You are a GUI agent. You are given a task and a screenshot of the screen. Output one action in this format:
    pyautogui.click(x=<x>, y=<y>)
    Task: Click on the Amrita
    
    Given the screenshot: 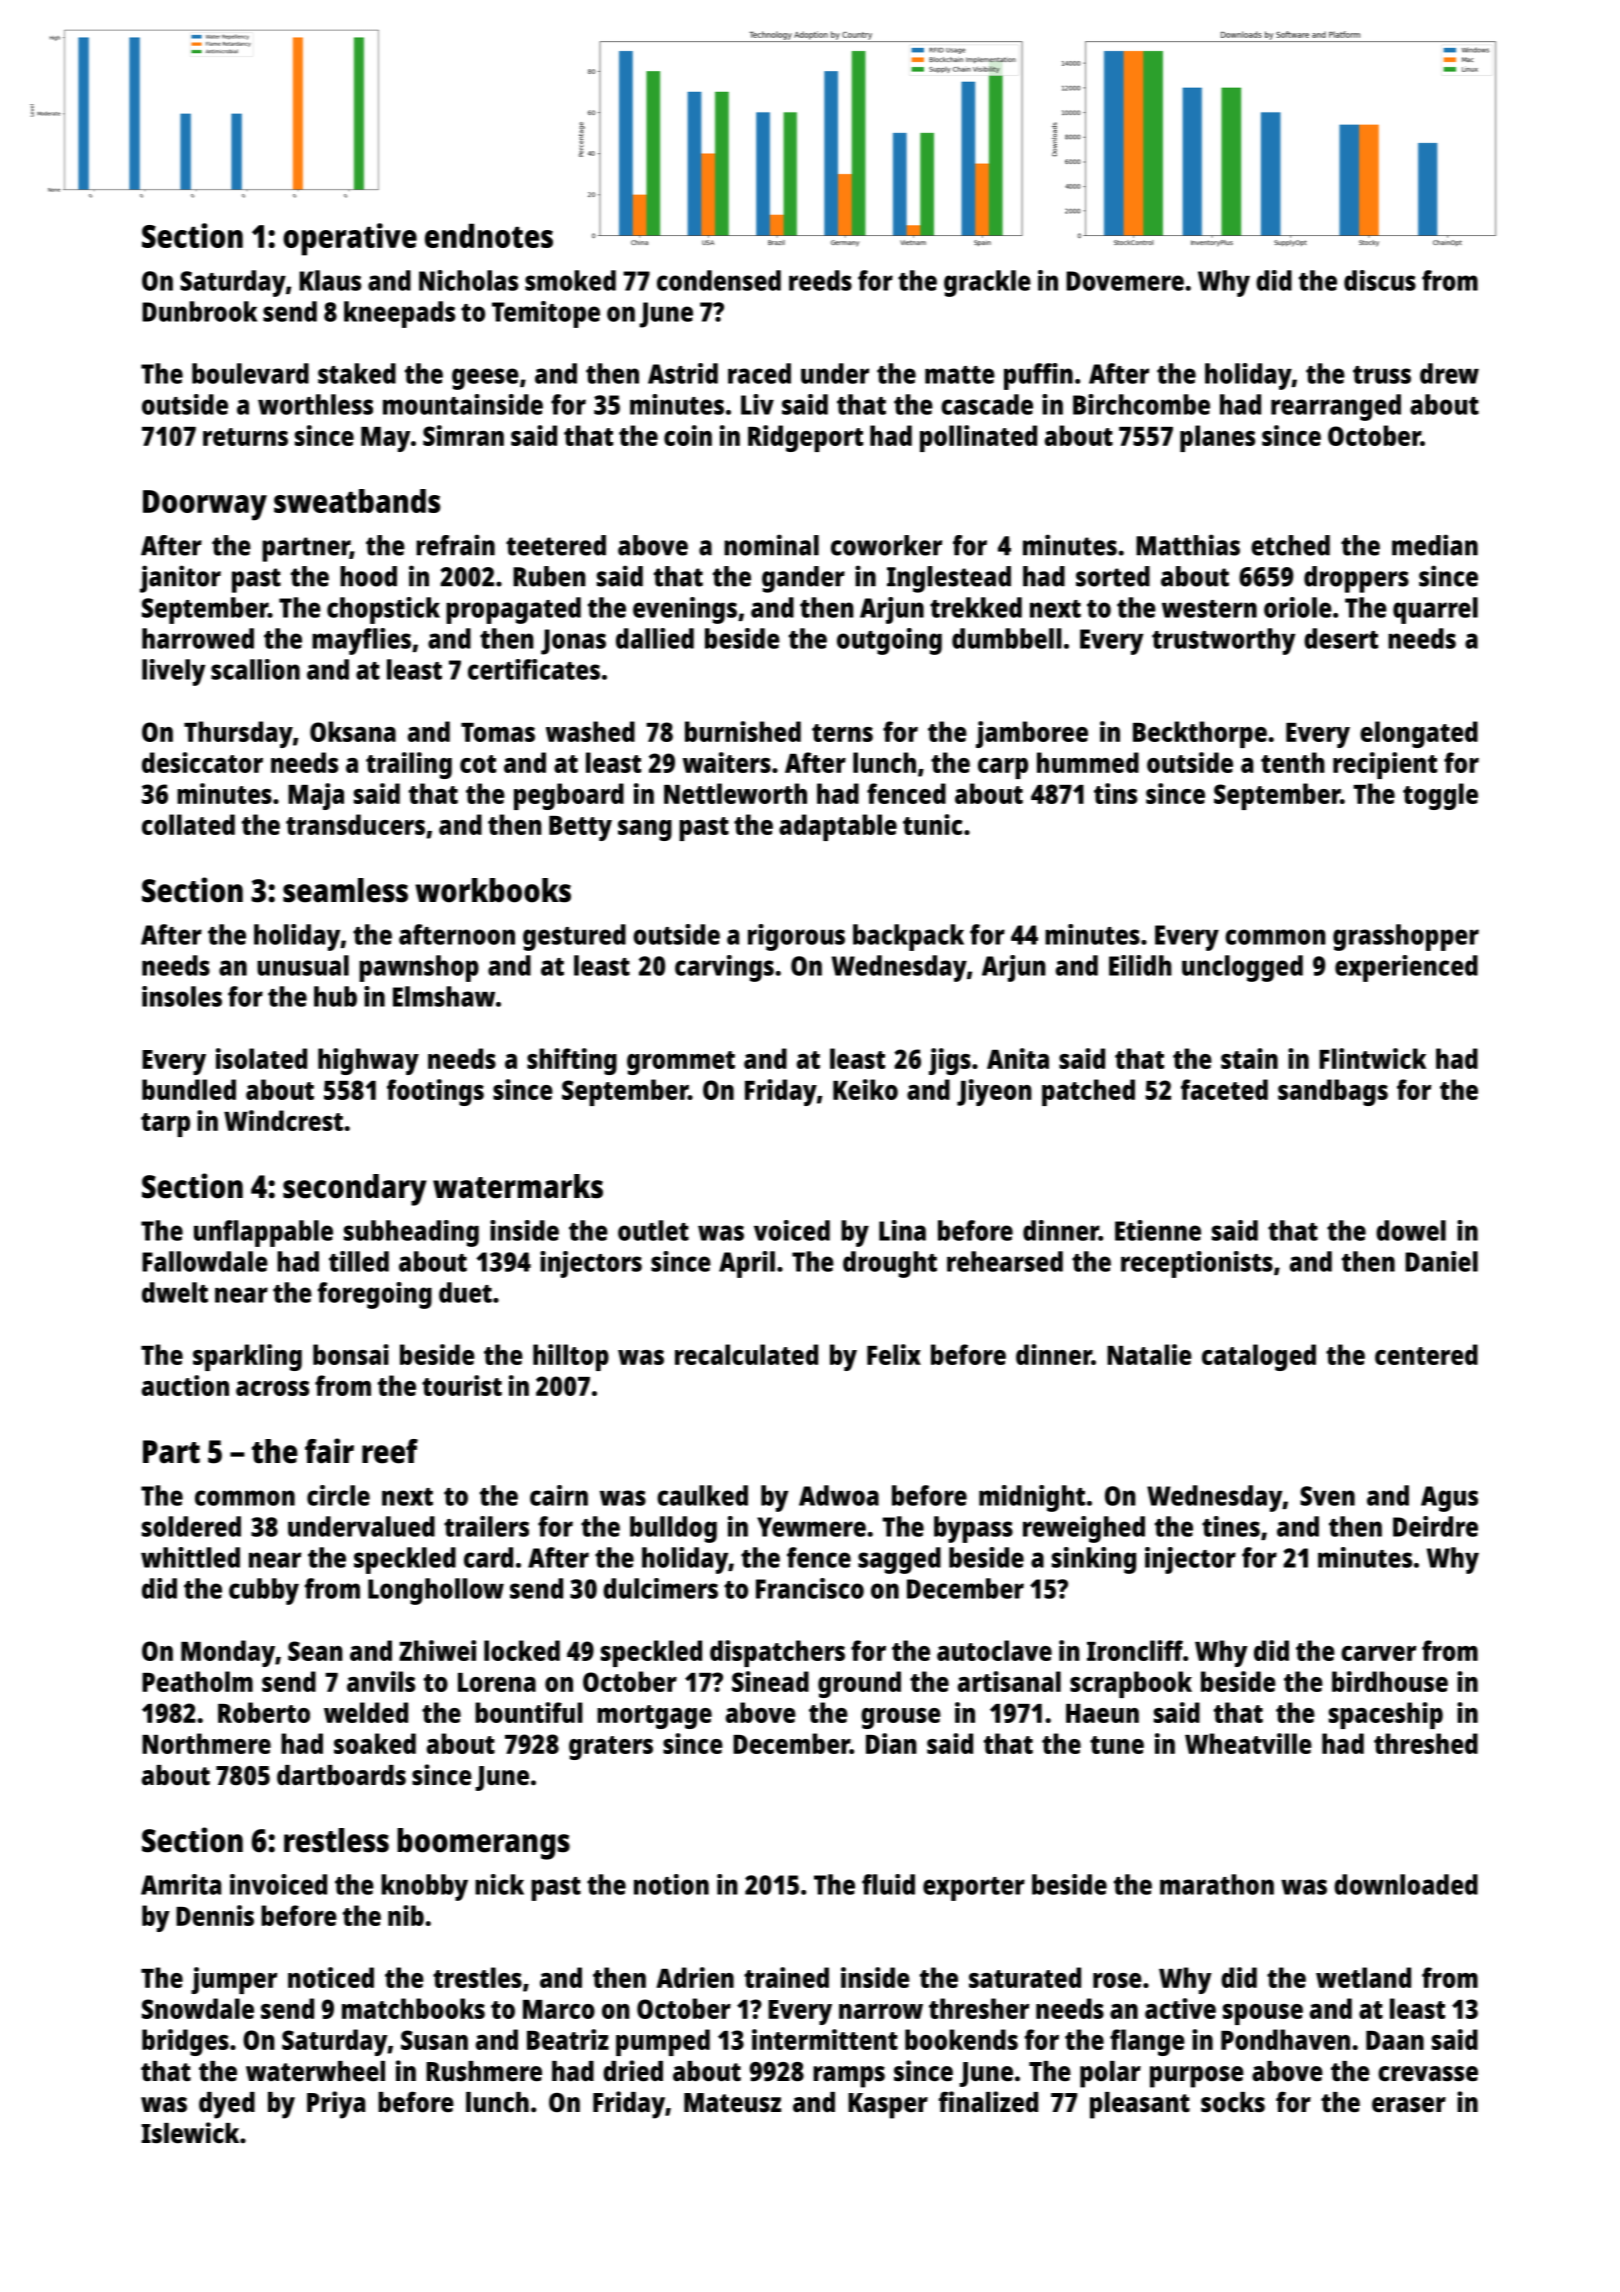 What is the action you would take?
    pyautogui.click(x=181, y=1884)
